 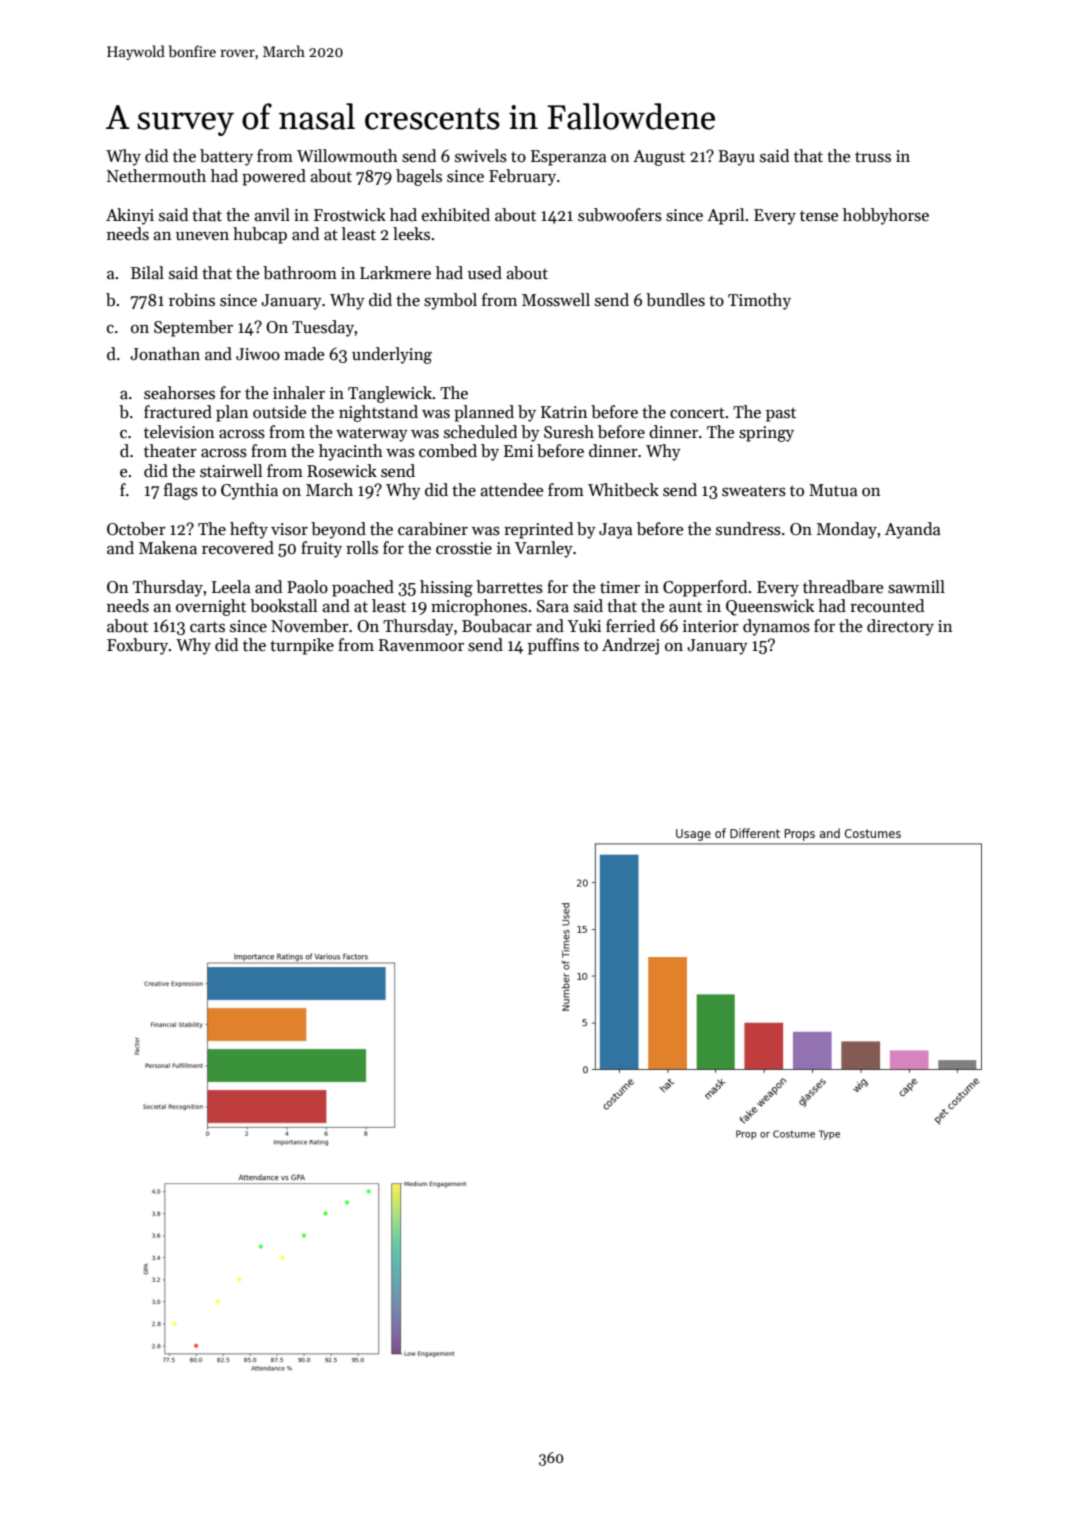 What do you see at coordinates (274, 177) in the document?
I see `powered` at bounding box center [274, 177].
